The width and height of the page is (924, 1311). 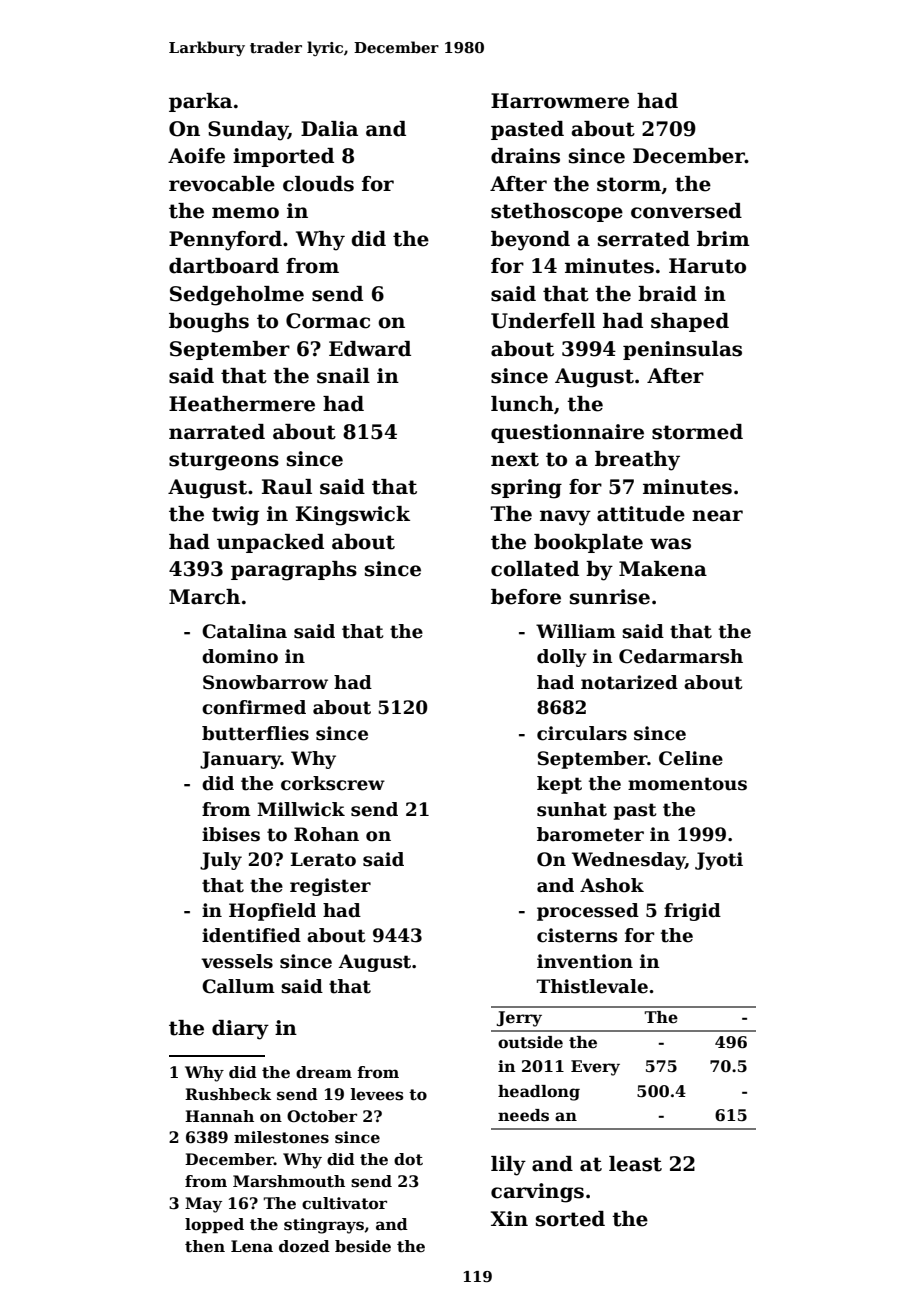 What do you see at coordinates (635, 1164) in the page?
I see `least` at bounding box center [635, 1164].
